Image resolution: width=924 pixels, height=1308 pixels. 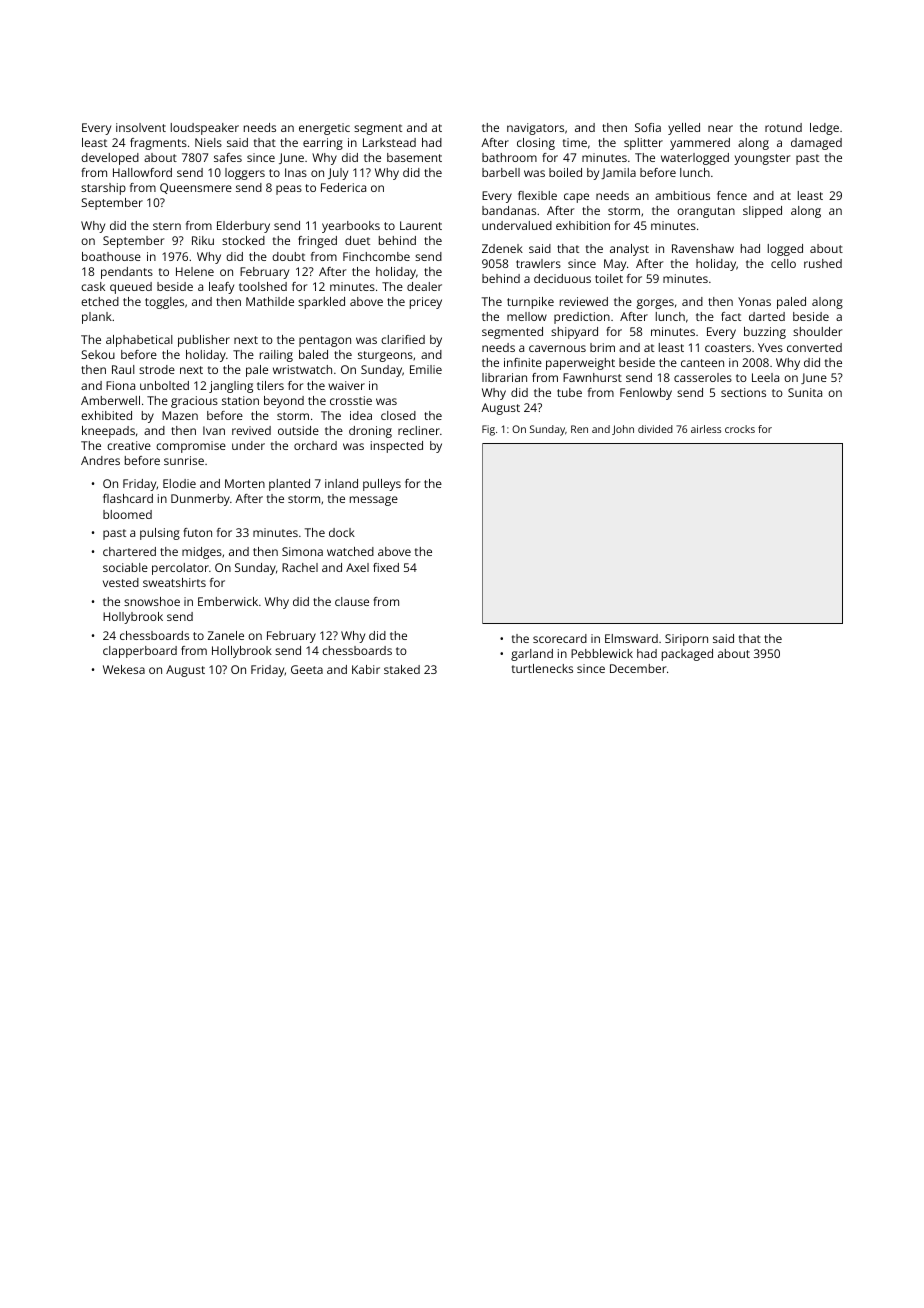 I want to click on Zdenek, so click(x=502, y=248).
